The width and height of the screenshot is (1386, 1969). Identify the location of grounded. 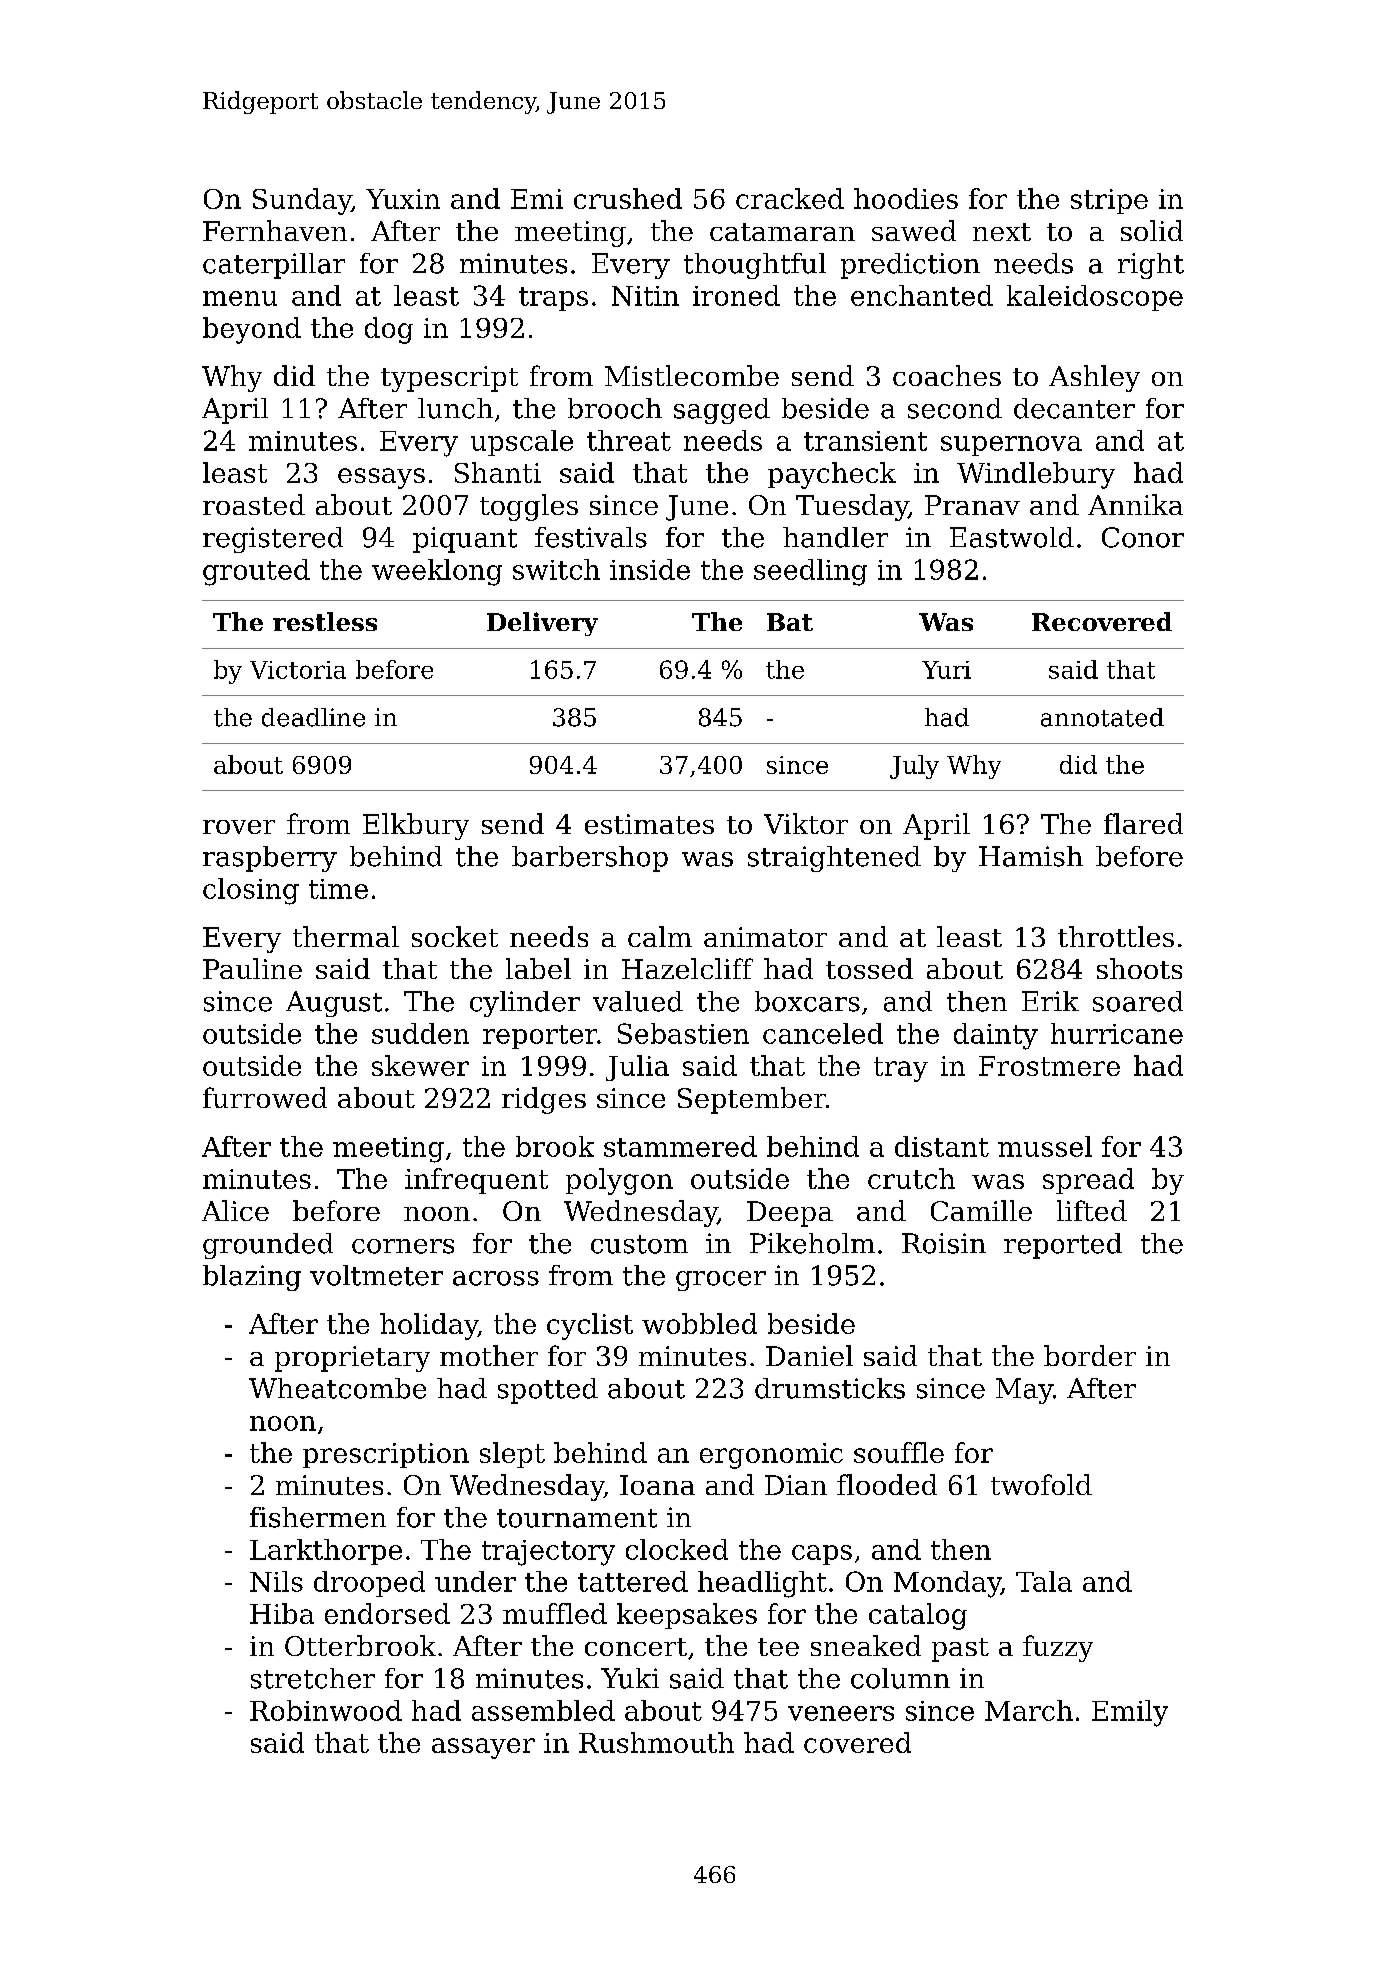
(268, 1246).
